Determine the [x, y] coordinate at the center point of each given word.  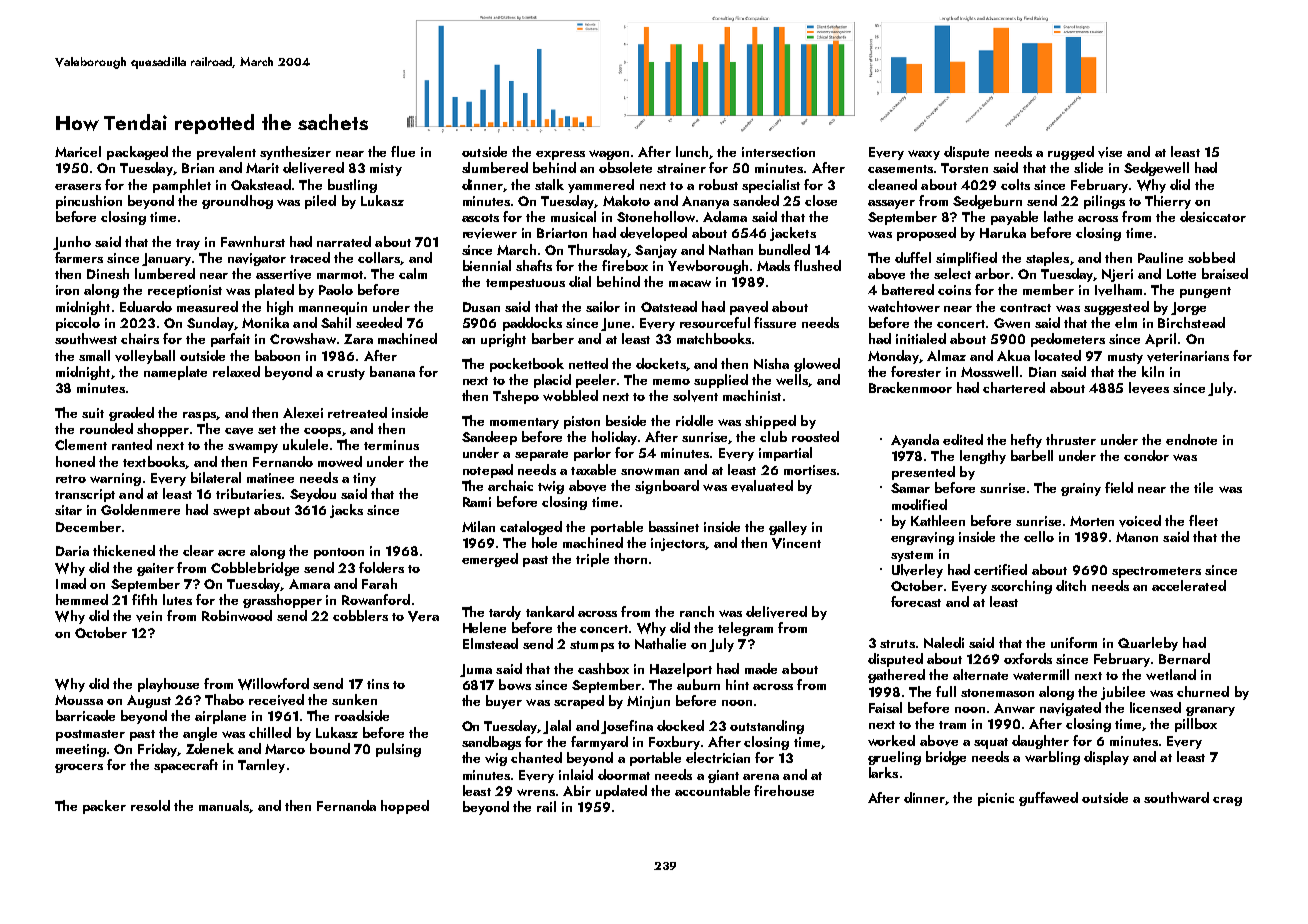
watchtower [904, 306]
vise [1110, 152]
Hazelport [681, 670]
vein [149, 616]
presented [923, 473]
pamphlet [182, 186]
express [560, 155]
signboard [667, 487]
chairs [140, 338]
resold [150, 805]
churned [1203, 691]
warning [115, 479]
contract [1025, 308]
